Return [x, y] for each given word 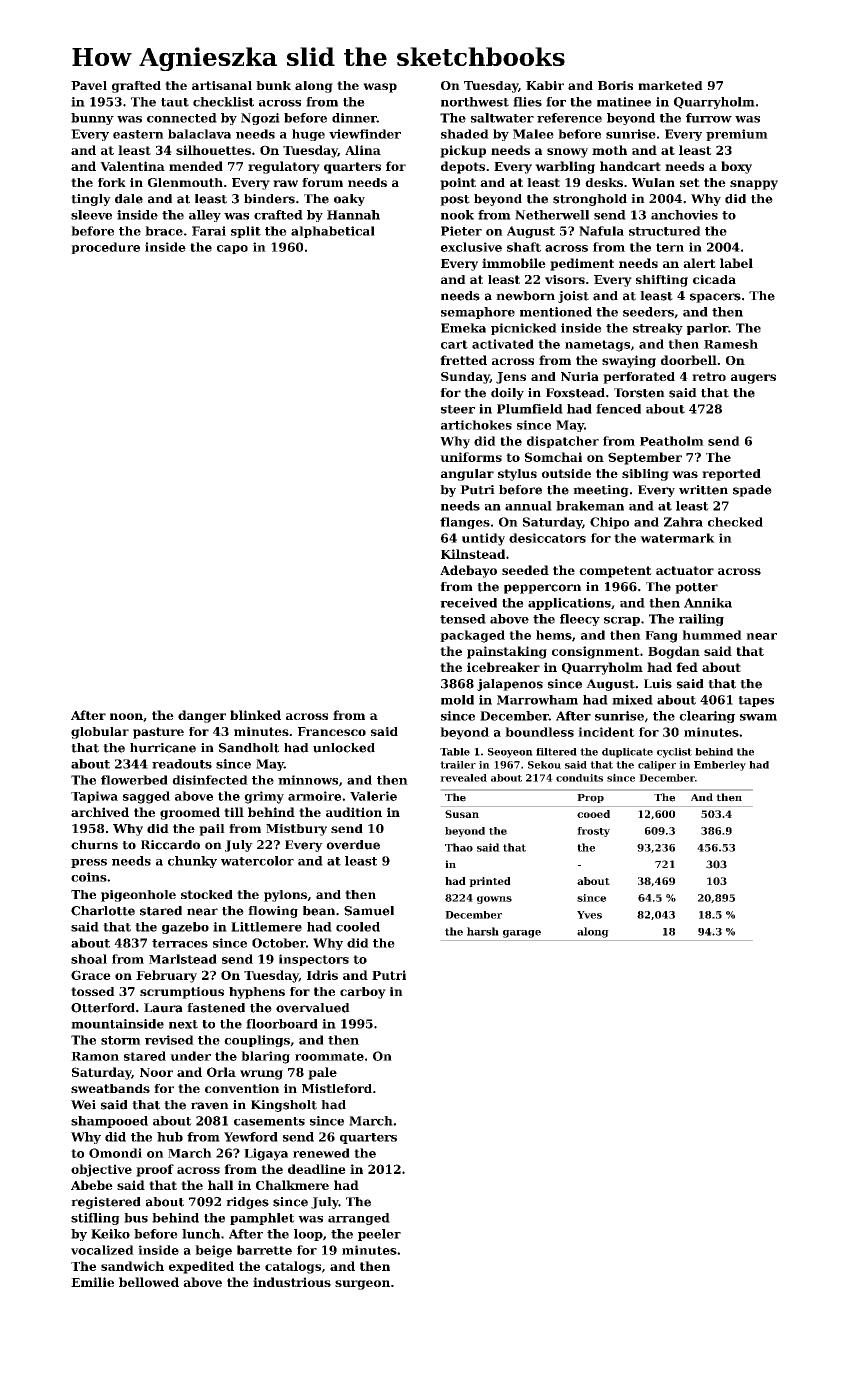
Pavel [89, 85]
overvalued [313, 1008]
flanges [465, 523]
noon [126, 716]
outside [566, 473]
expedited [201, 1267]
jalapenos [510, 685]
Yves [589, 915]
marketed [670, 85]
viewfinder [365, 134]
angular [467, 475]
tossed [93, 991]
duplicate [627, 753]
